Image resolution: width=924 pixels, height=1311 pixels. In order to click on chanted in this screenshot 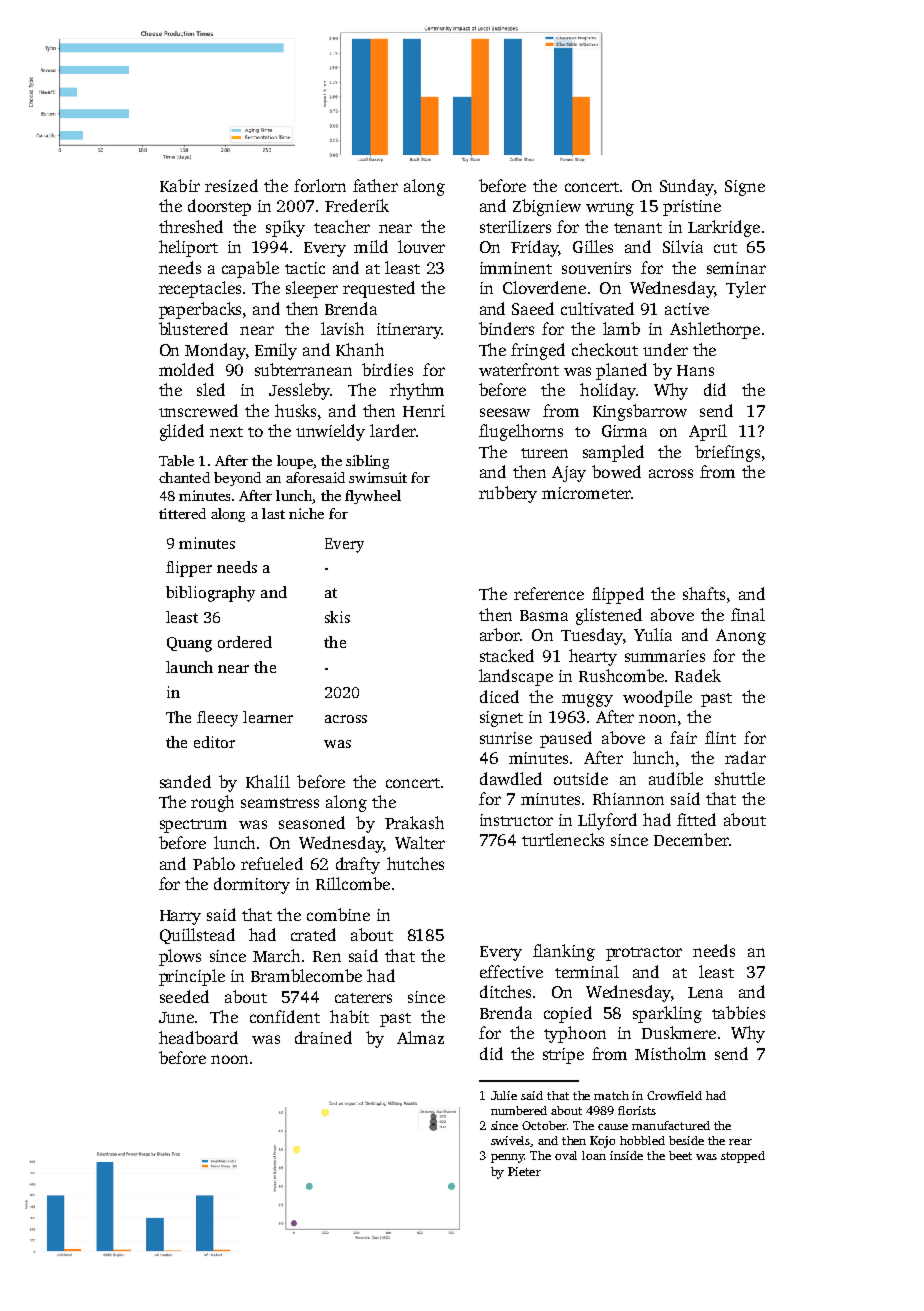, I will do `click(184, 477)`.
